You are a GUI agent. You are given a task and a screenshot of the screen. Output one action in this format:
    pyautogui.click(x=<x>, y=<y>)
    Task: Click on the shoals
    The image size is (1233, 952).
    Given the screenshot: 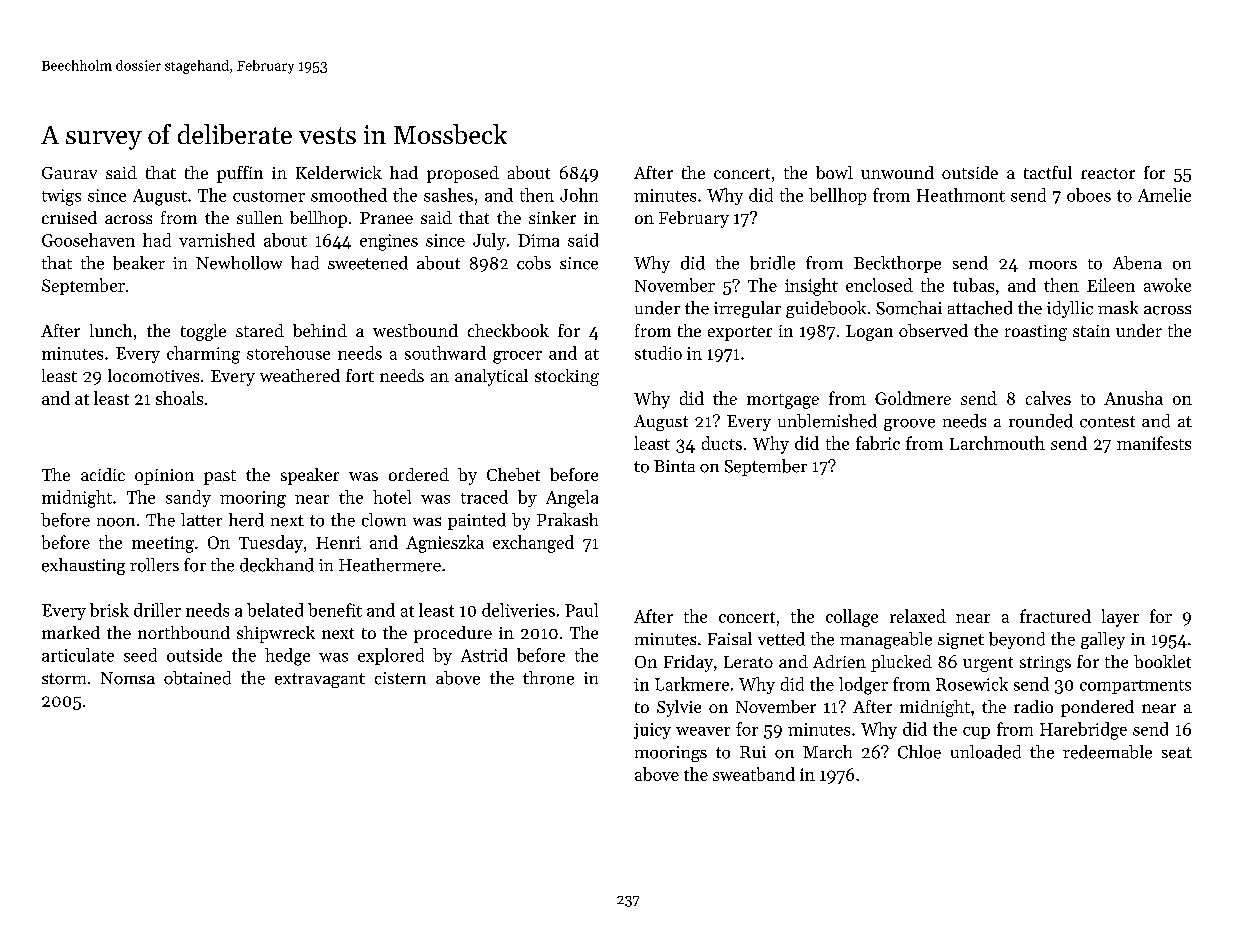 What is the action you would take?
    pyautogui.click(x=179, y=398)
